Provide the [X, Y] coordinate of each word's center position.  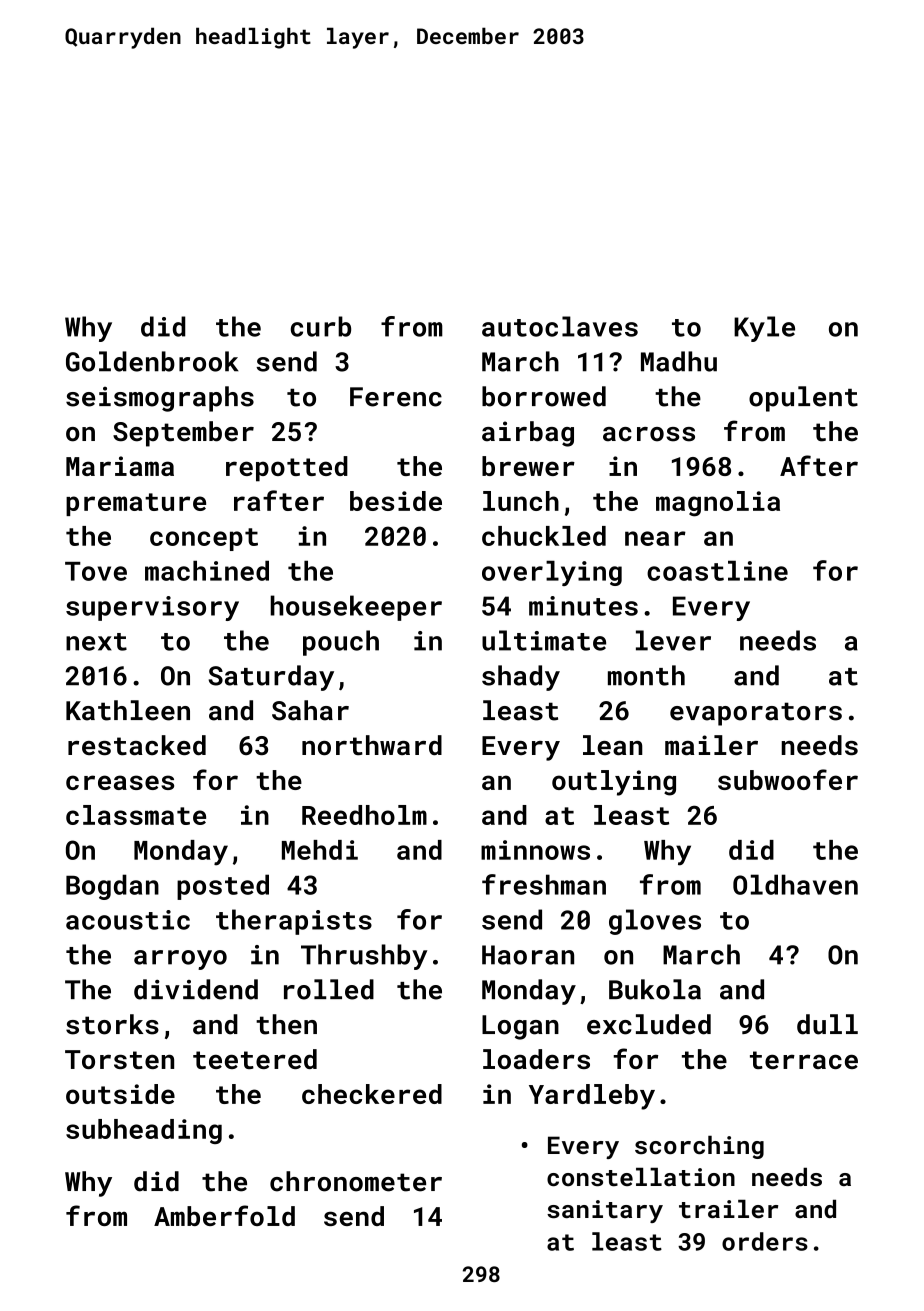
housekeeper [356, 608]
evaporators [756, 714]
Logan [520, 1027]
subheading [144, 1131]
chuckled [544, 536]
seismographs [160, 399]
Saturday [271, 678]
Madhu [679, 361]
